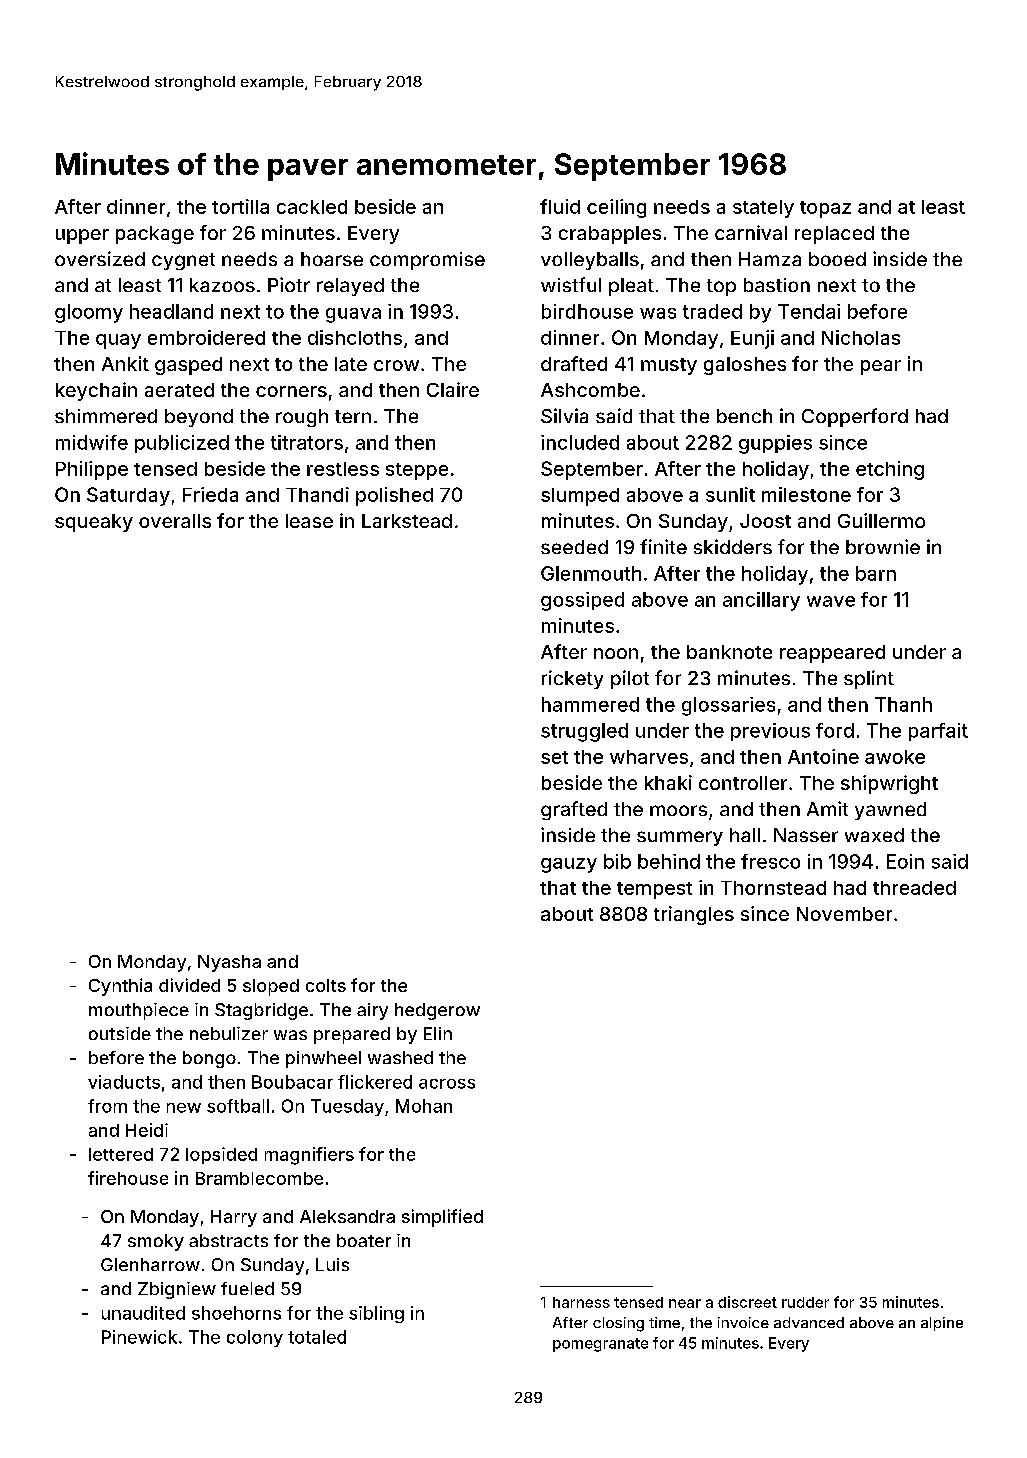 The image size is (1027, 1458). What do you see at coordinates (890, 470) in the screenshot?
I see `etching` at bounding box center [890, 470].
